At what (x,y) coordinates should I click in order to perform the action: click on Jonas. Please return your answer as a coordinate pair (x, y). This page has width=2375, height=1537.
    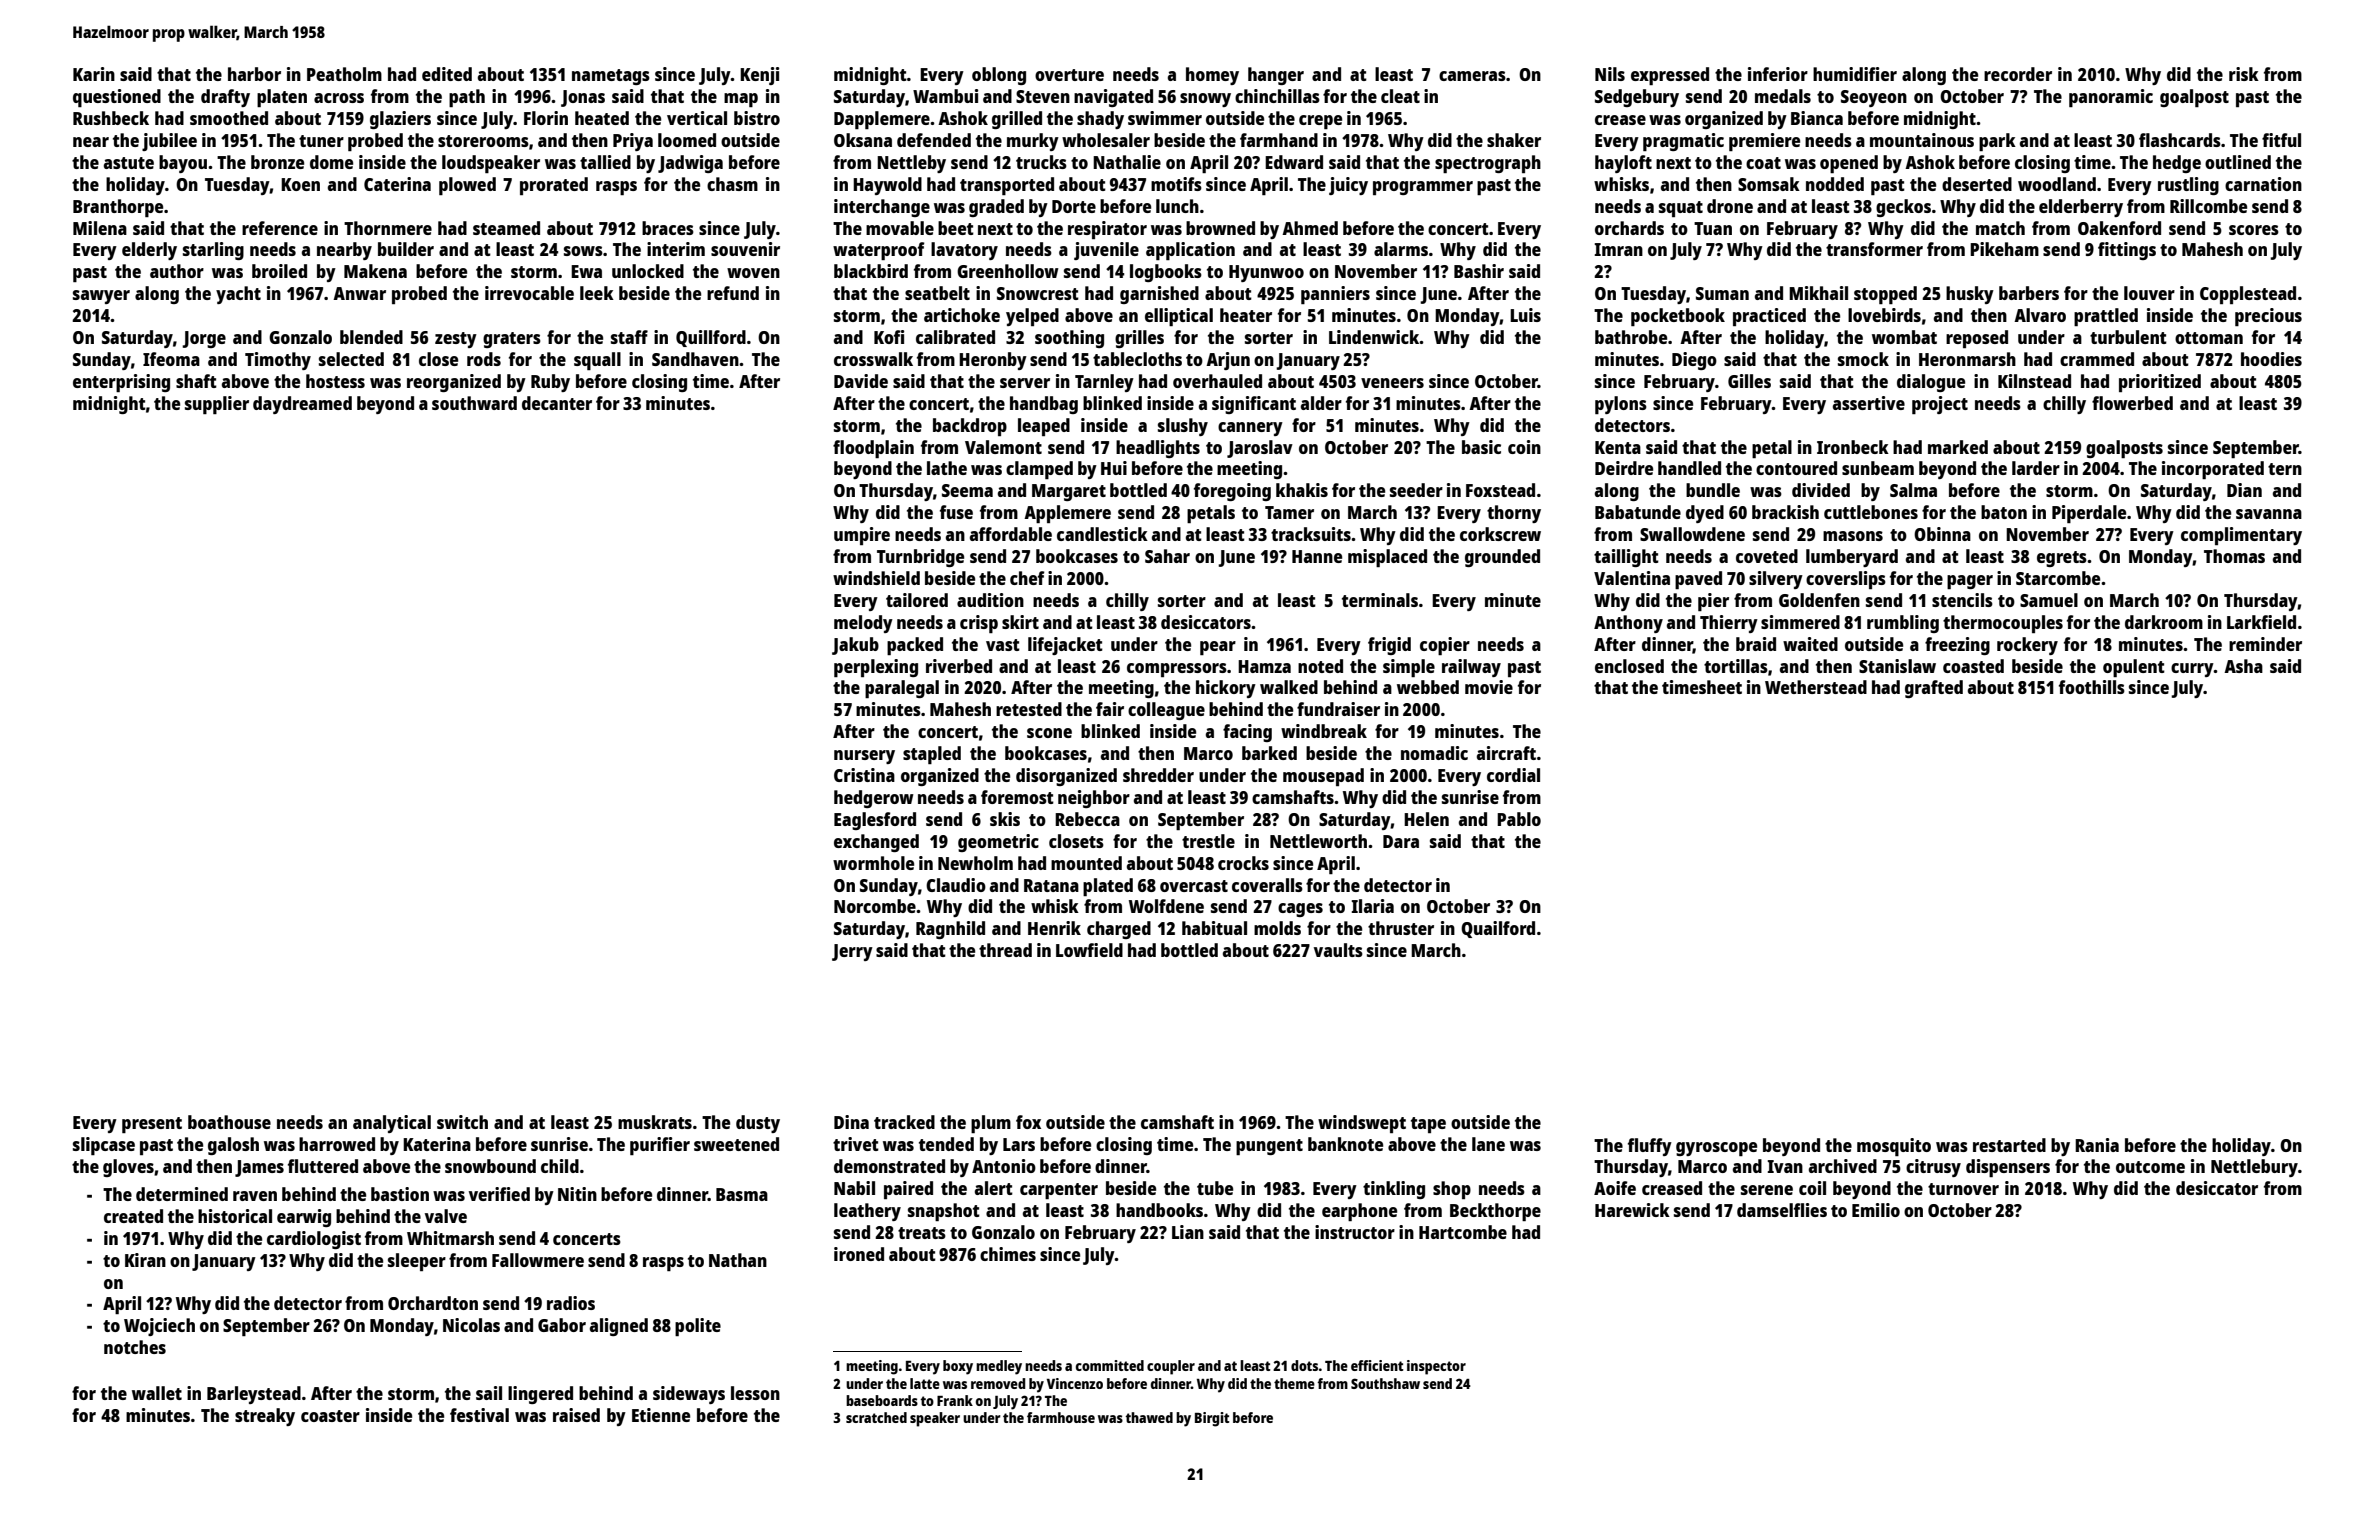
    Looking at the image, I should click on (583, 98).
